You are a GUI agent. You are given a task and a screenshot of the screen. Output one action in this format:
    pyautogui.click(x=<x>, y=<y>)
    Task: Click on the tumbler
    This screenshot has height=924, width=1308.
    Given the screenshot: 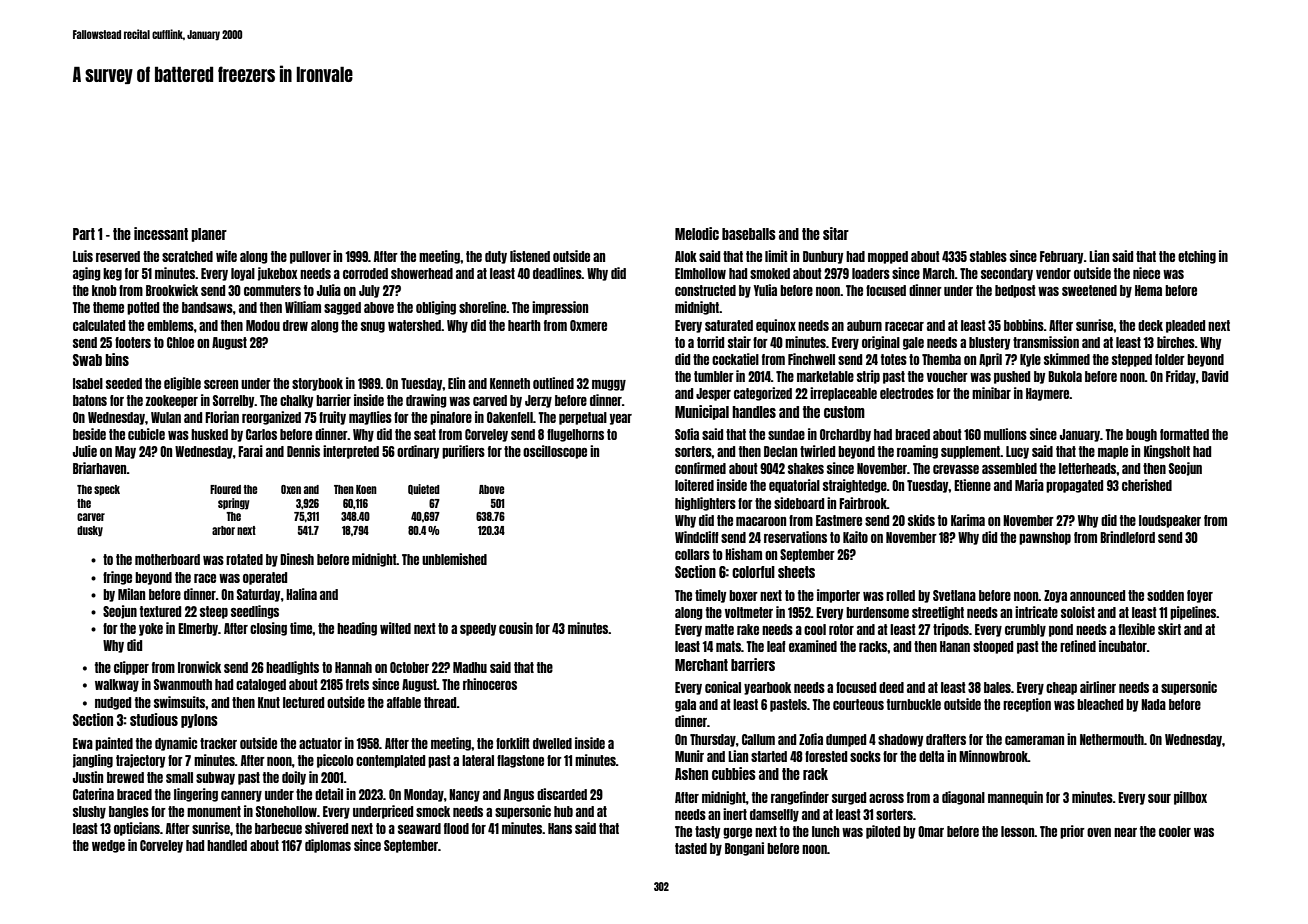 What is the action you would take?
    pyautogui.click(x=714, y=376)
